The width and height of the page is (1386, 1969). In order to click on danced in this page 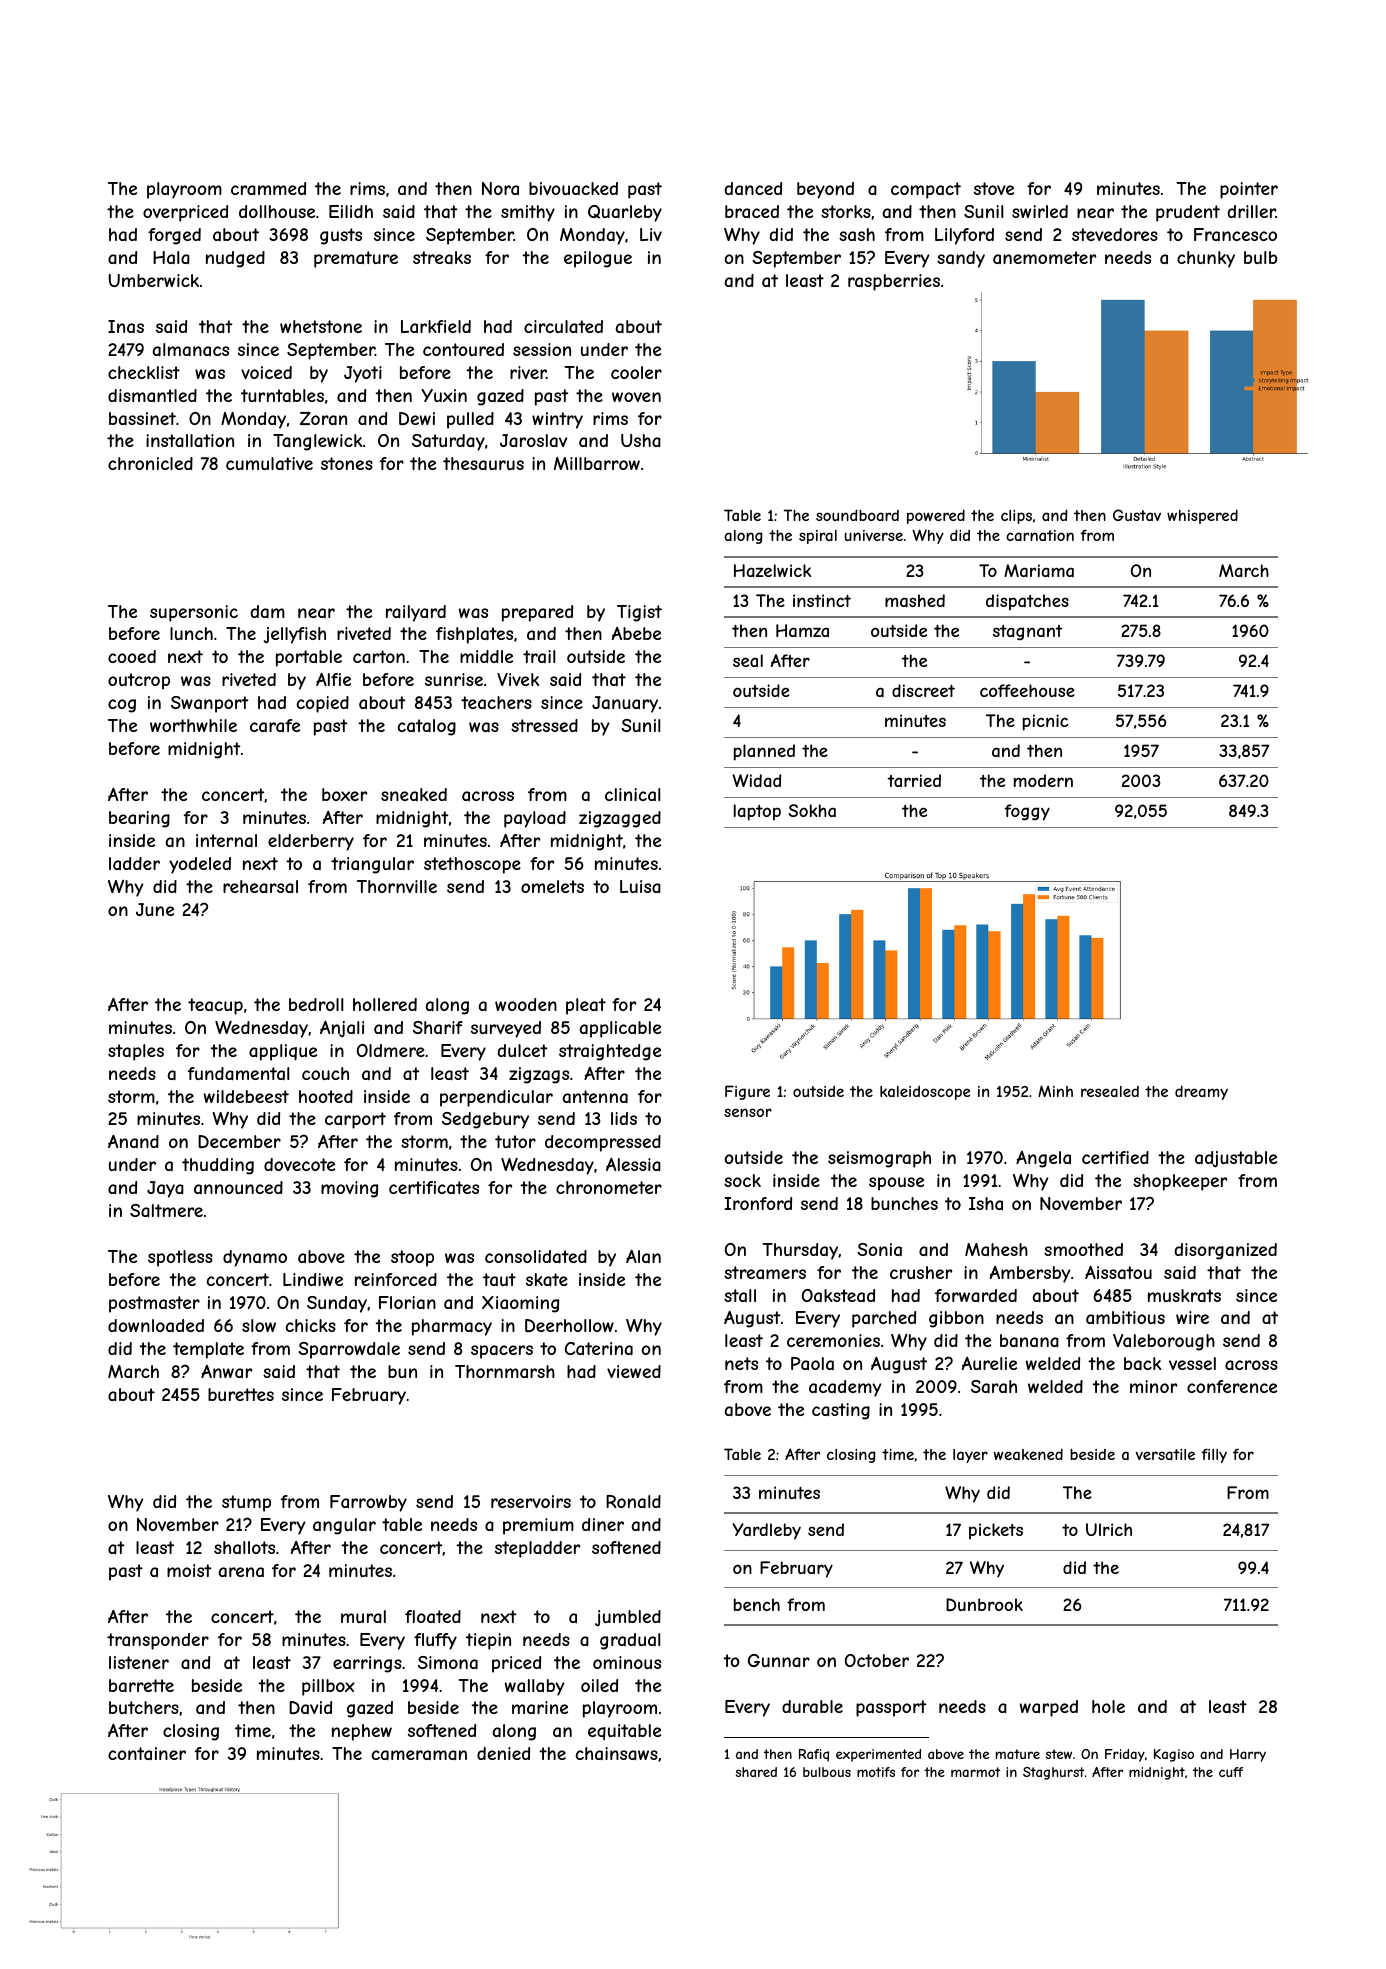, I will do `click(753, 188)`.
